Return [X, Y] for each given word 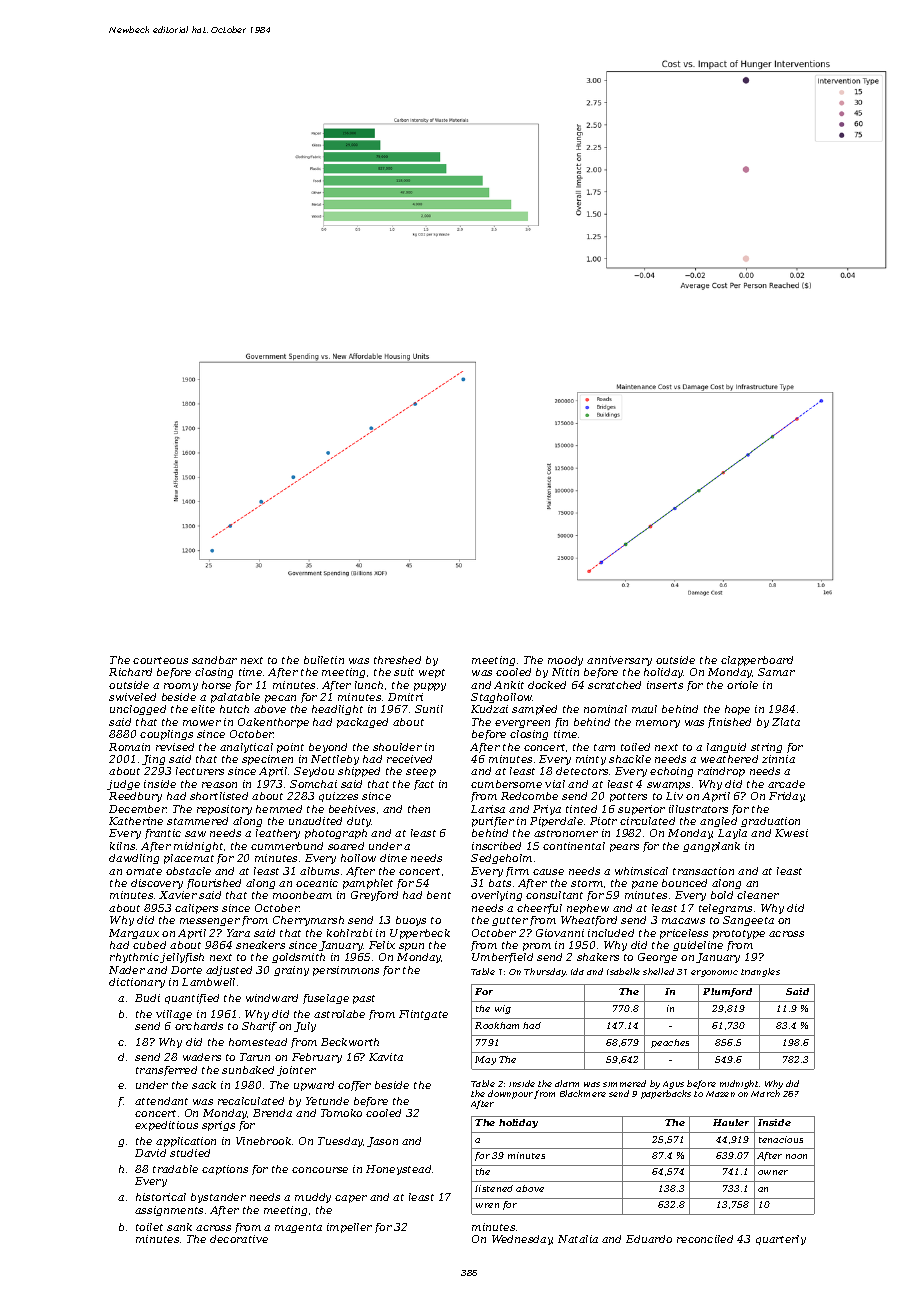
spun [411, 947]
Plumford [727, 992]
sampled [534, 710]
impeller [349, 1228]
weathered [729, 759]
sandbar [214, 660]
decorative [239, 1239]
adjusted [229, 971]
